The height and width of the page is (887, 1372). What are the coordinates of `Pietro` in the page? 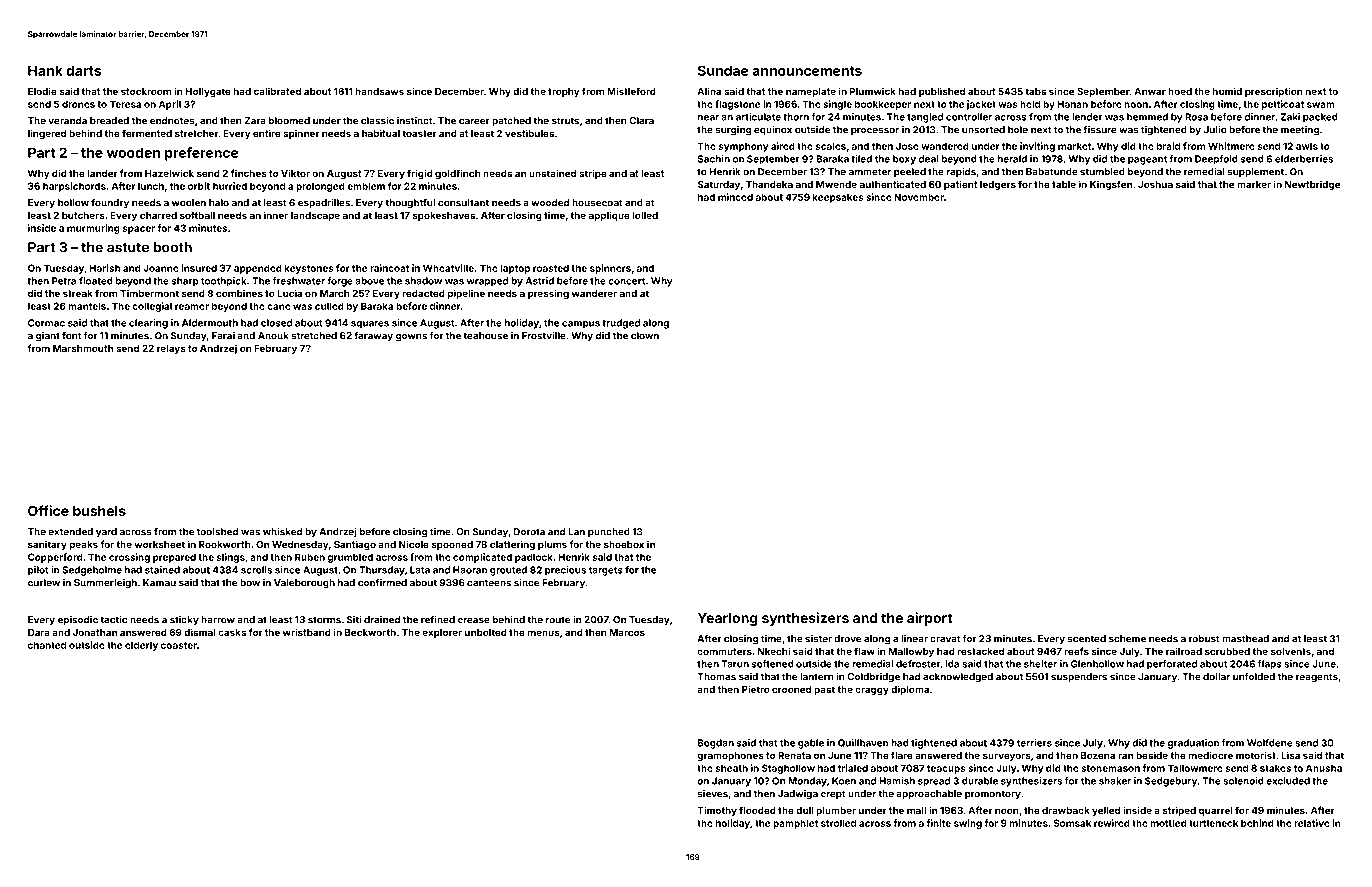 It's located at (756, 689).
